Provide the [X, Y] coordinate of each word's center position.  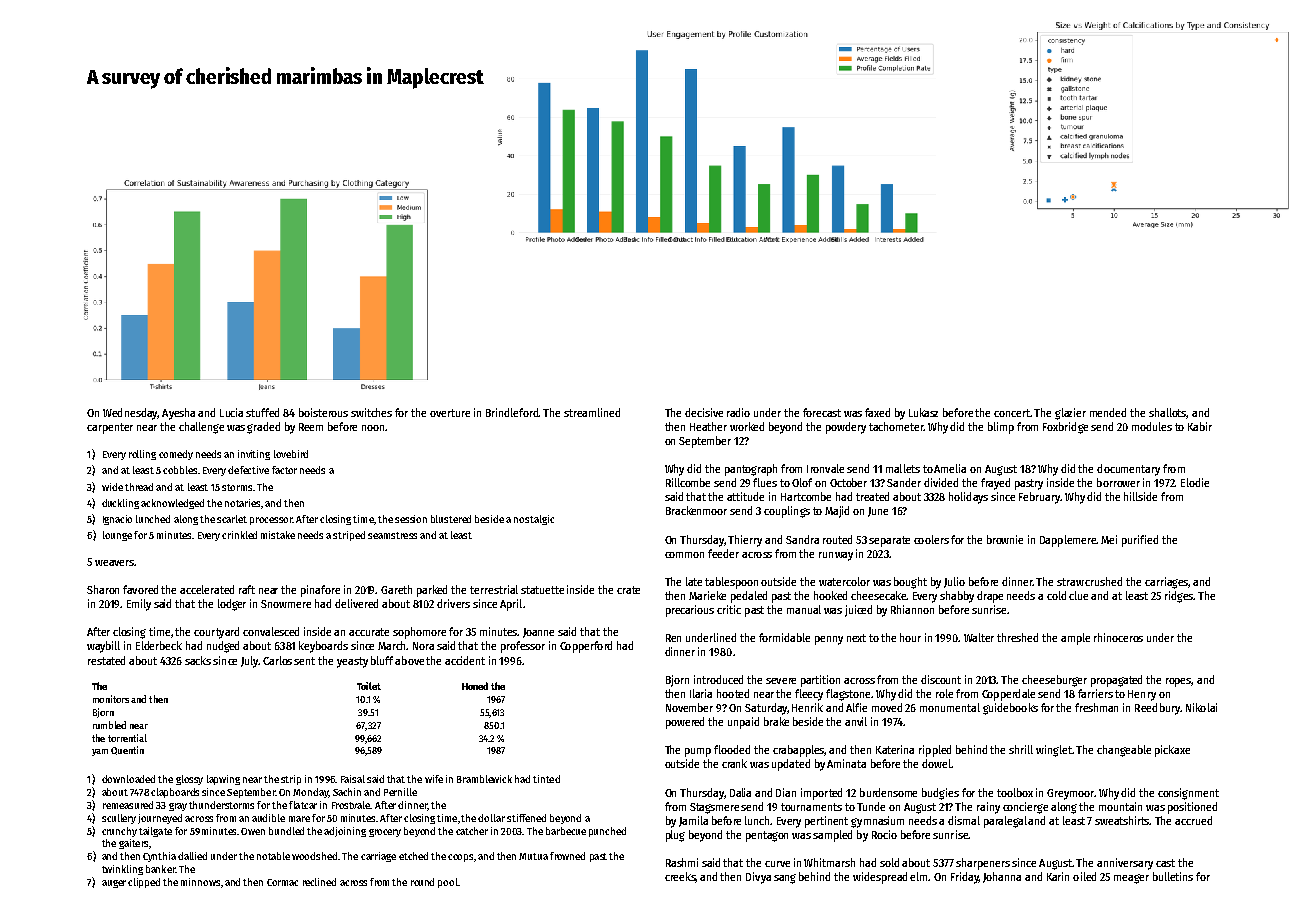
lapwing [223, 780]
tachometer [896, 426]
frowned [567, 856]
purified [1140, 541]
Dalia [740, 792]
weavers [114, 563]
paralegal [1005, 822]
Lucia [231, 412]
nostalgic [534, 520]
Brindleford [512, 412]
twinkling [122, 870]
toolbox [1015, 792]
